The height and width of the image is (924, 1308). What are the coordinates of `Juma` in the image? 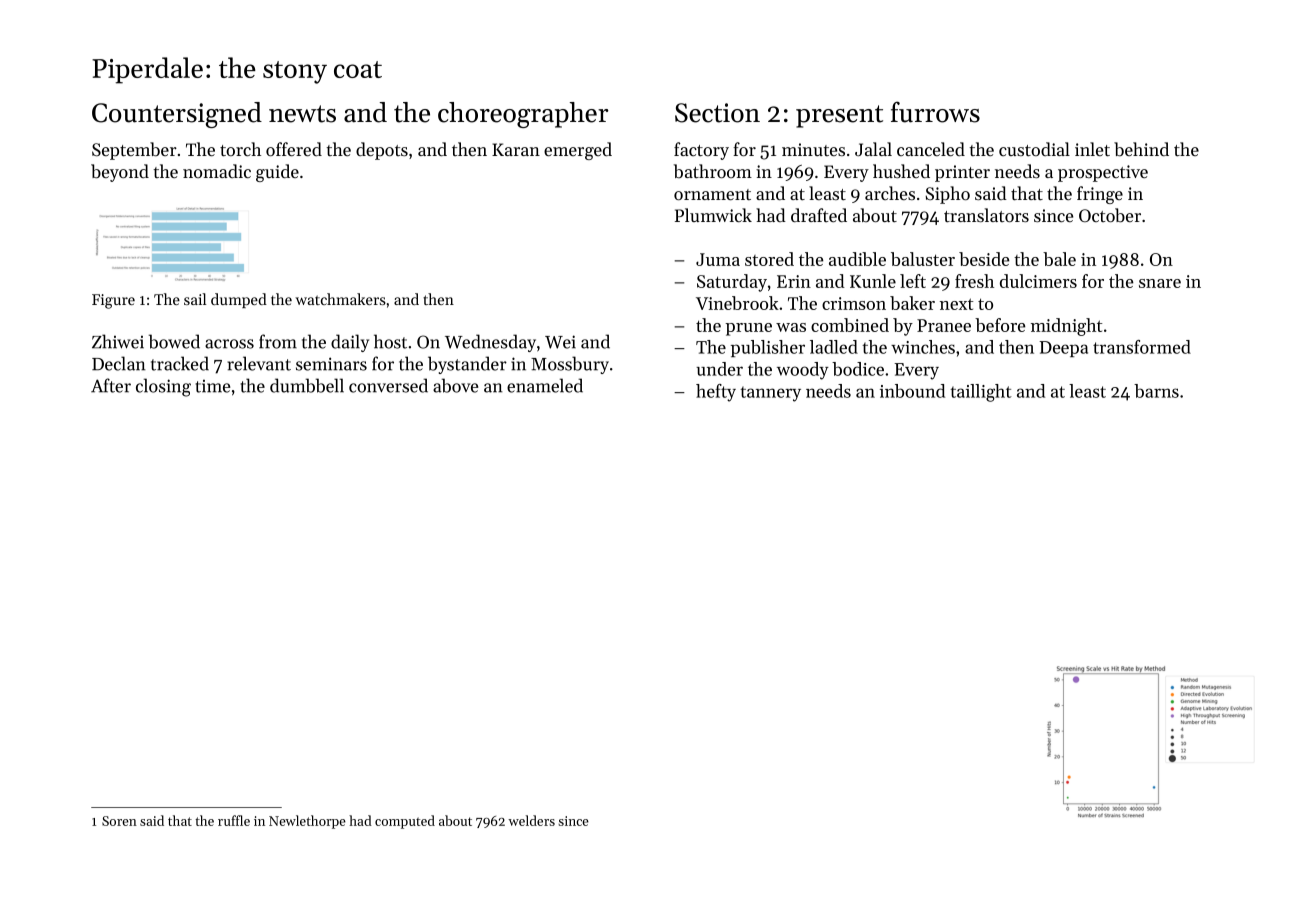 It's located at (718, 259).
